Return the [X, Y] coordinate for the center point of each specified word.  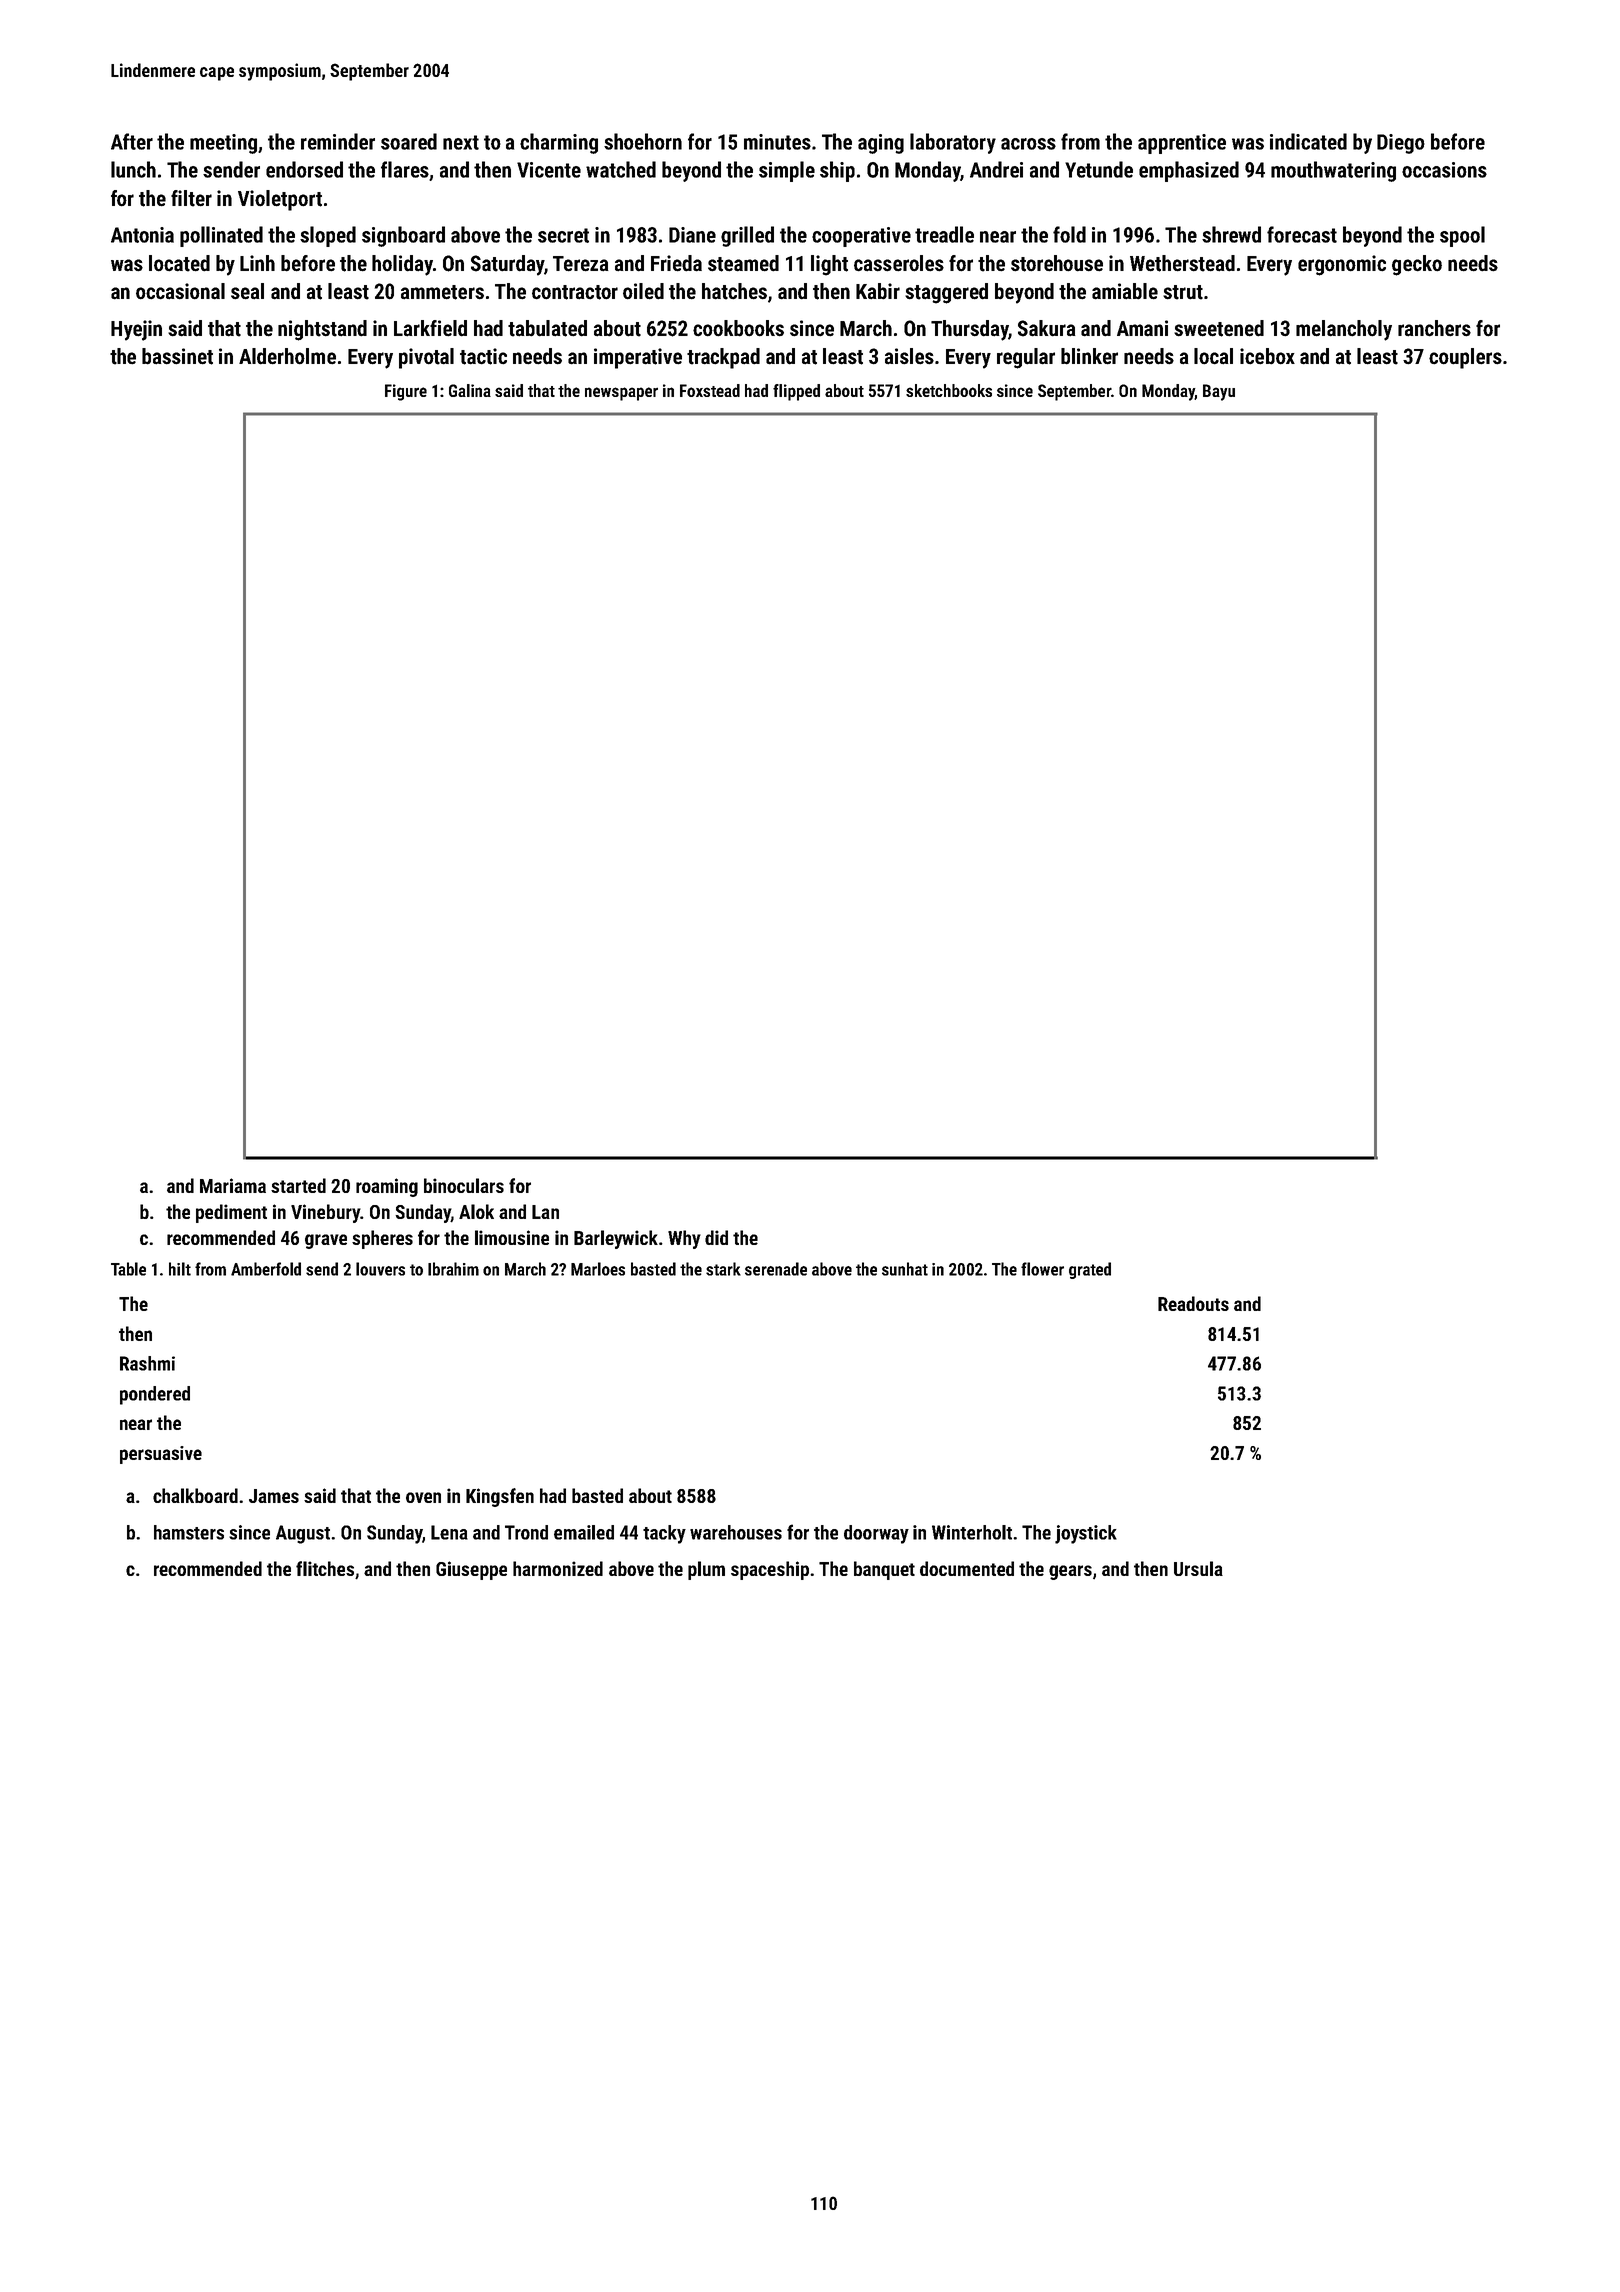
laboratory [953, 143]
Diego [1401, 144]
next [461, 142]
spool [1462, 236]
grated [1090, 1270]
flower [1042, 1269]
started [298, 1185]
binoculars [464, 1185]
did [716, 1237]
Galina [470, 390]
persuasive [161, 1455]
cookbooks [738, 328]
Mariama [233, 1185]
